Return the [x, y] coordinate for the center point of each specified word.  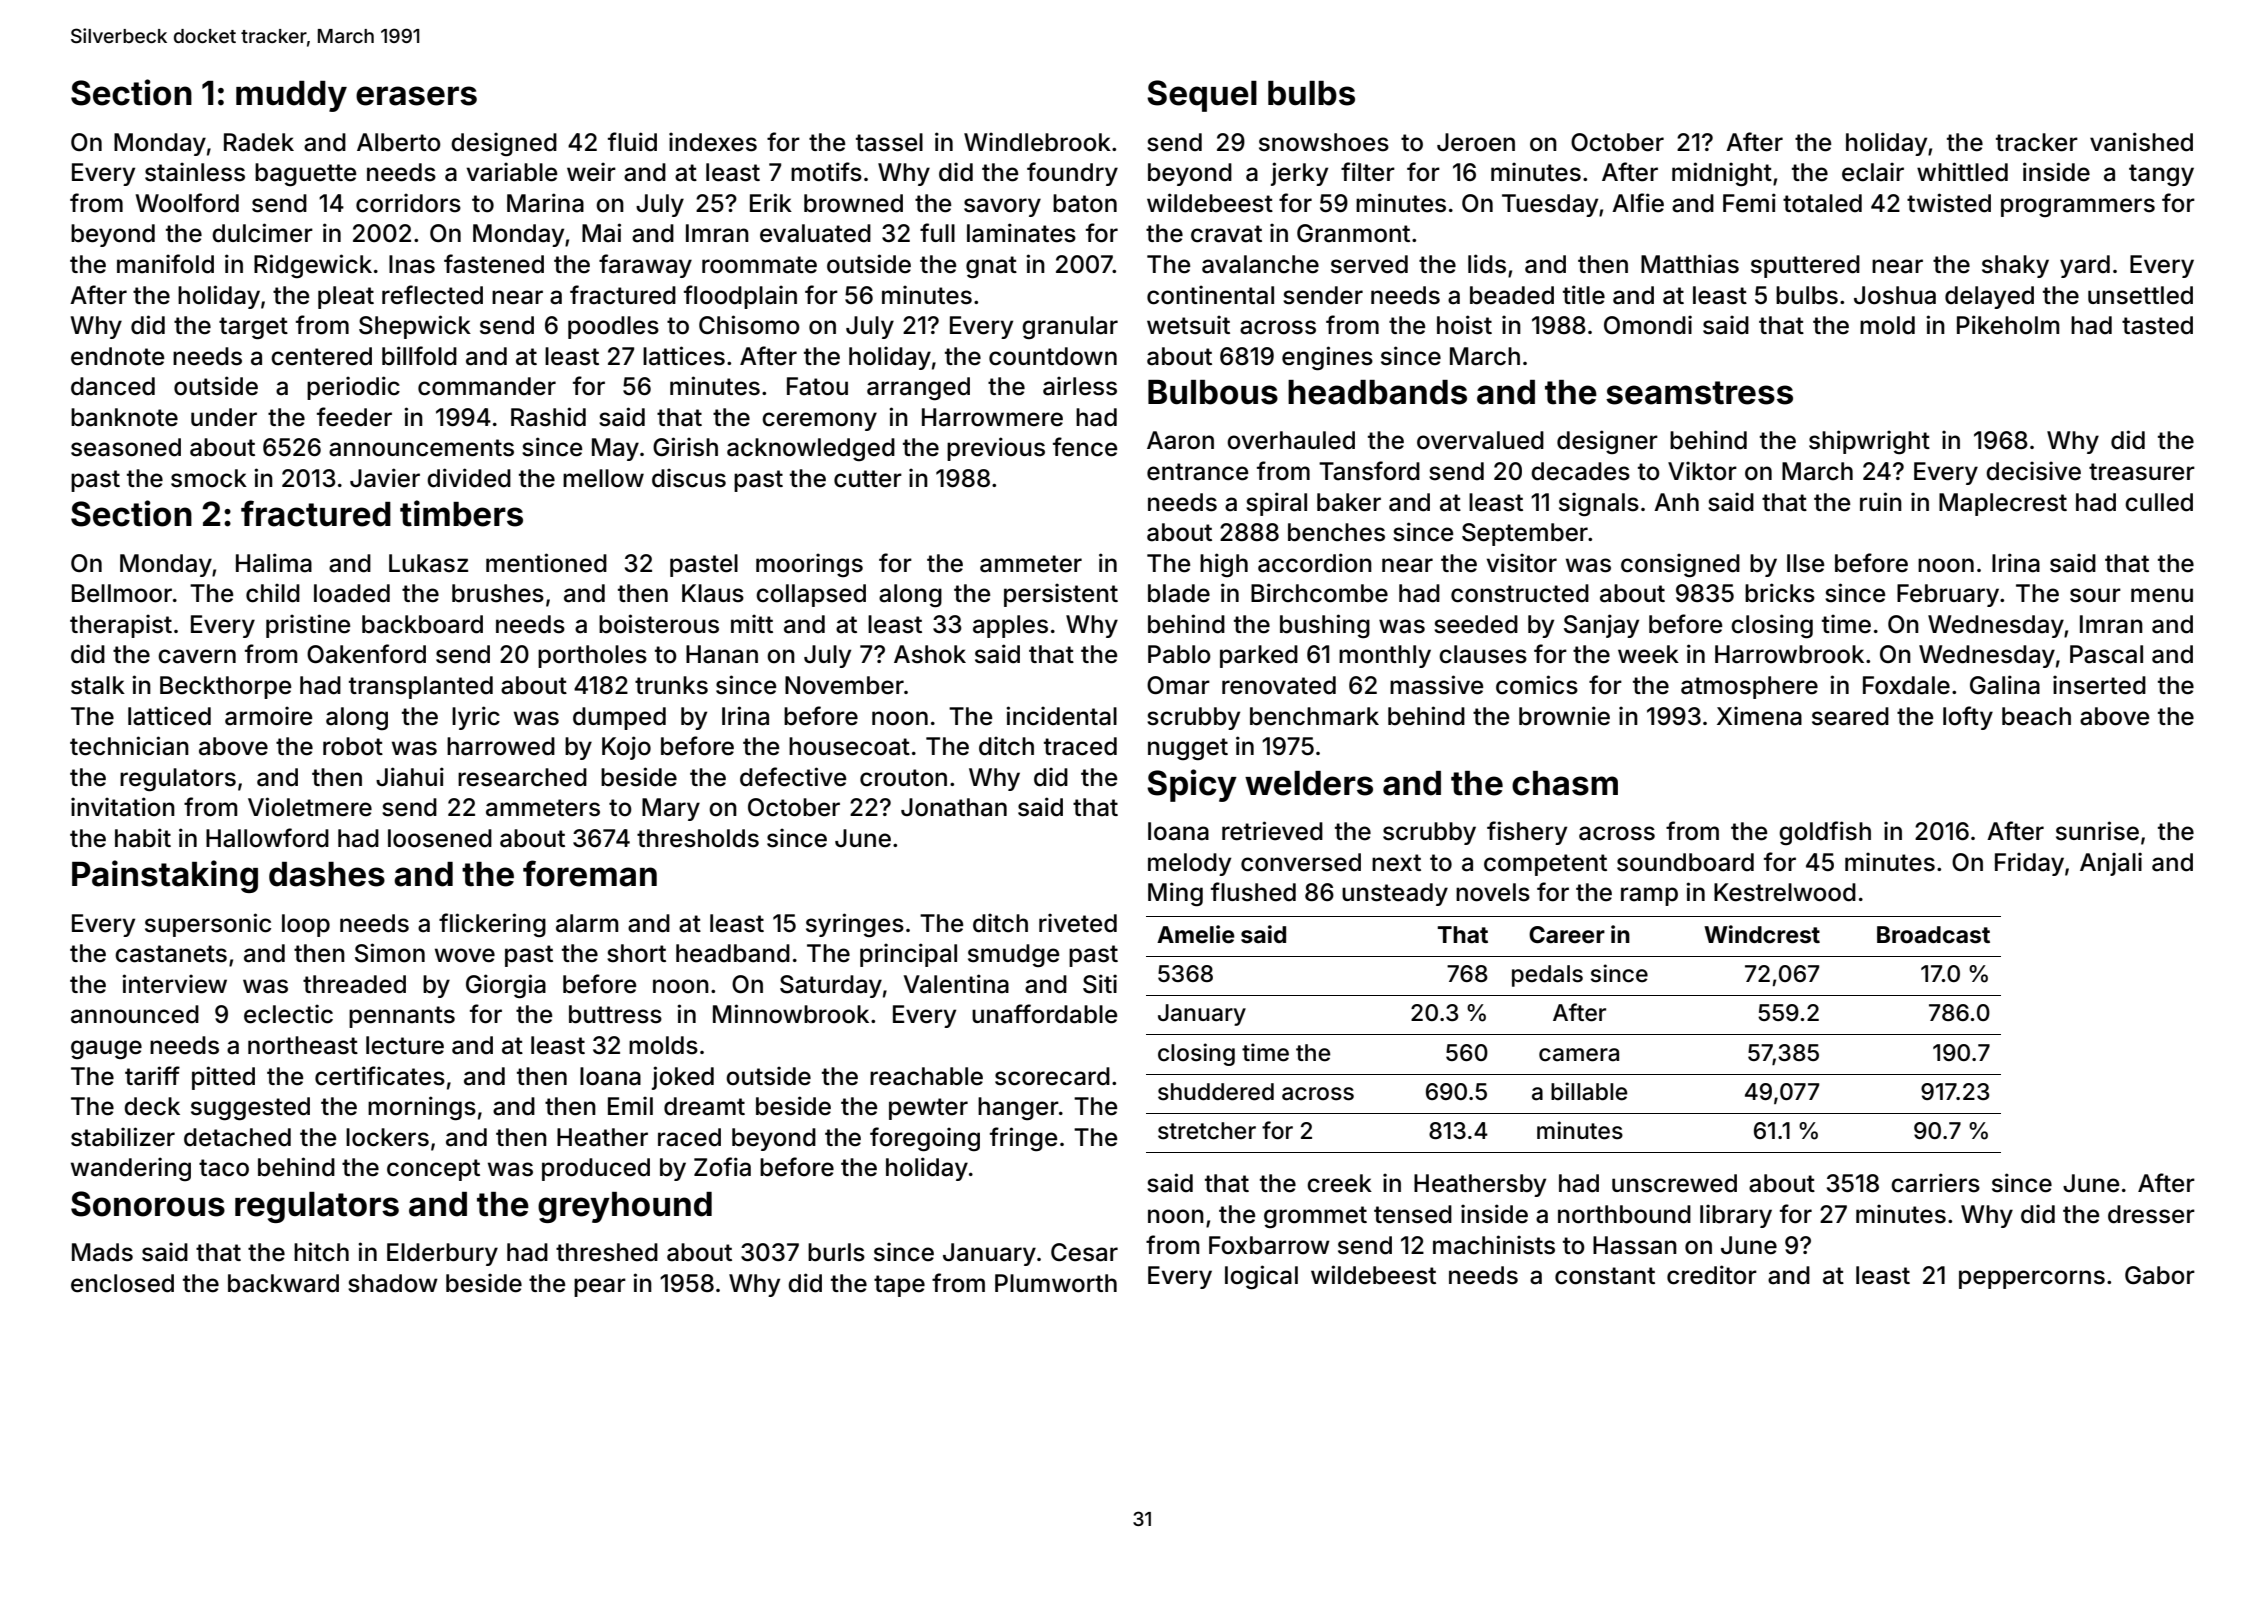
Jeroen [1476, 142]
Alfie [1638, 203]
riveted [1078, 923]
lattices [684, 356]
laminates [1021, 233]
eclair [1873, 172]
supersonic [208, 925]
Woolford [187, 203]
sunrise [2097, 831]
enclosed [122, 1283]
